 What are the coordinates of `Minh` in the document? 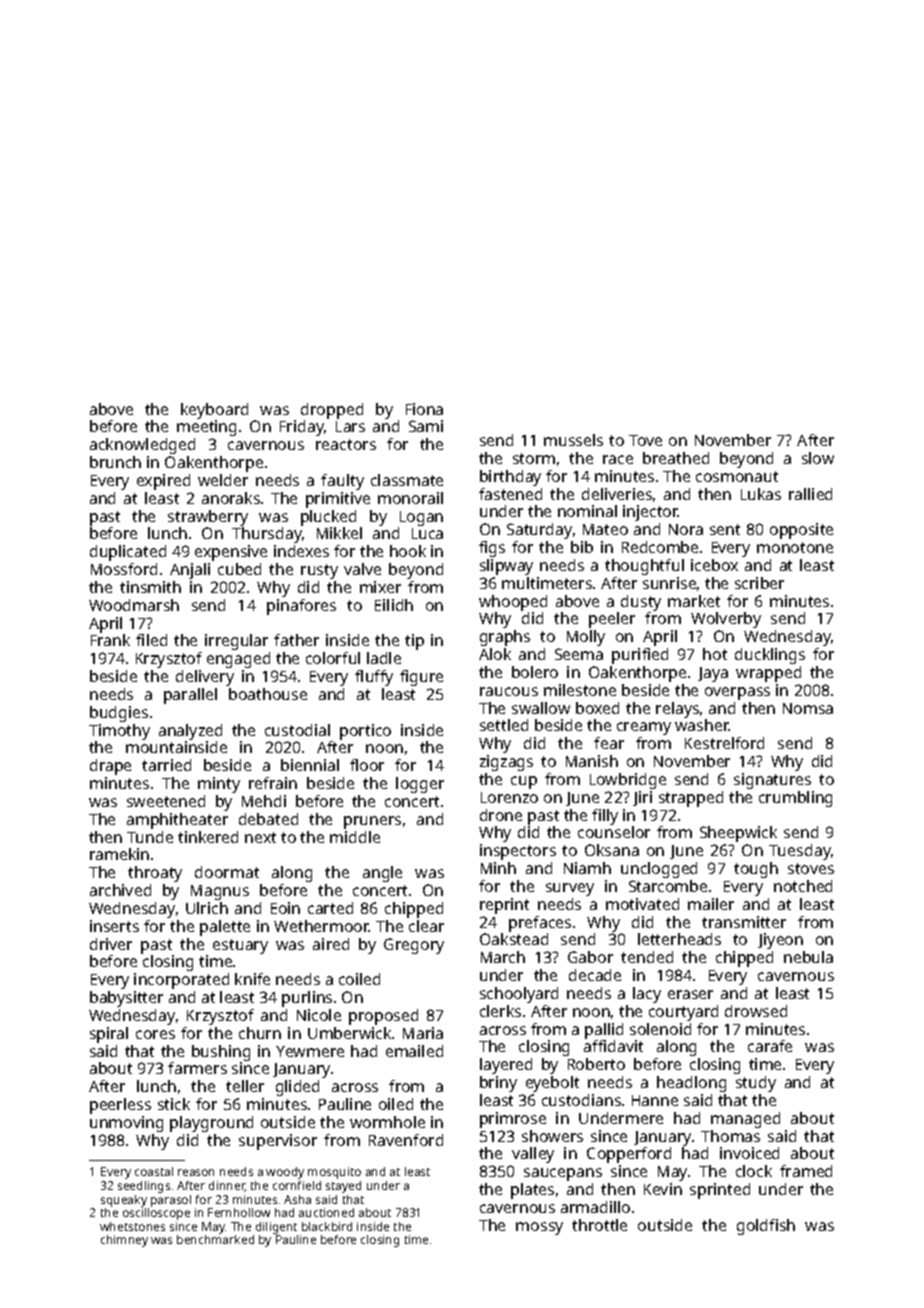 It's located at (498, 868).
